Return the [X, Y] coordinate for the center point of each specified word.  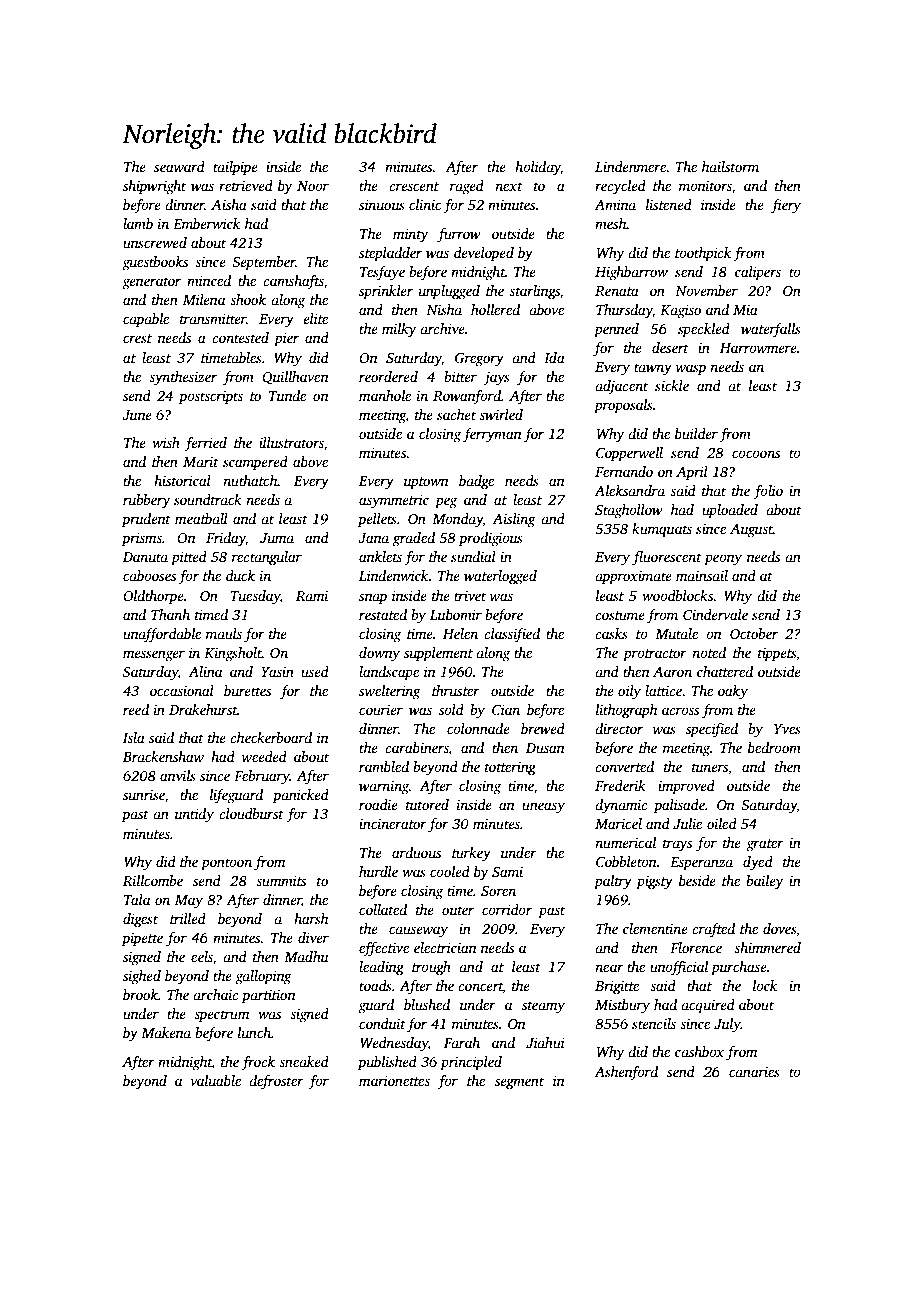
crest [137, 338]
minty [410, 235]
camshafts [293, 282]
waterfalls [771, 330]
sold [451, 709]
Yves [787, 729]
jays [496, 378]
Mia [745, 310]
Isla [134, 737]
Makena [166, 1032]
